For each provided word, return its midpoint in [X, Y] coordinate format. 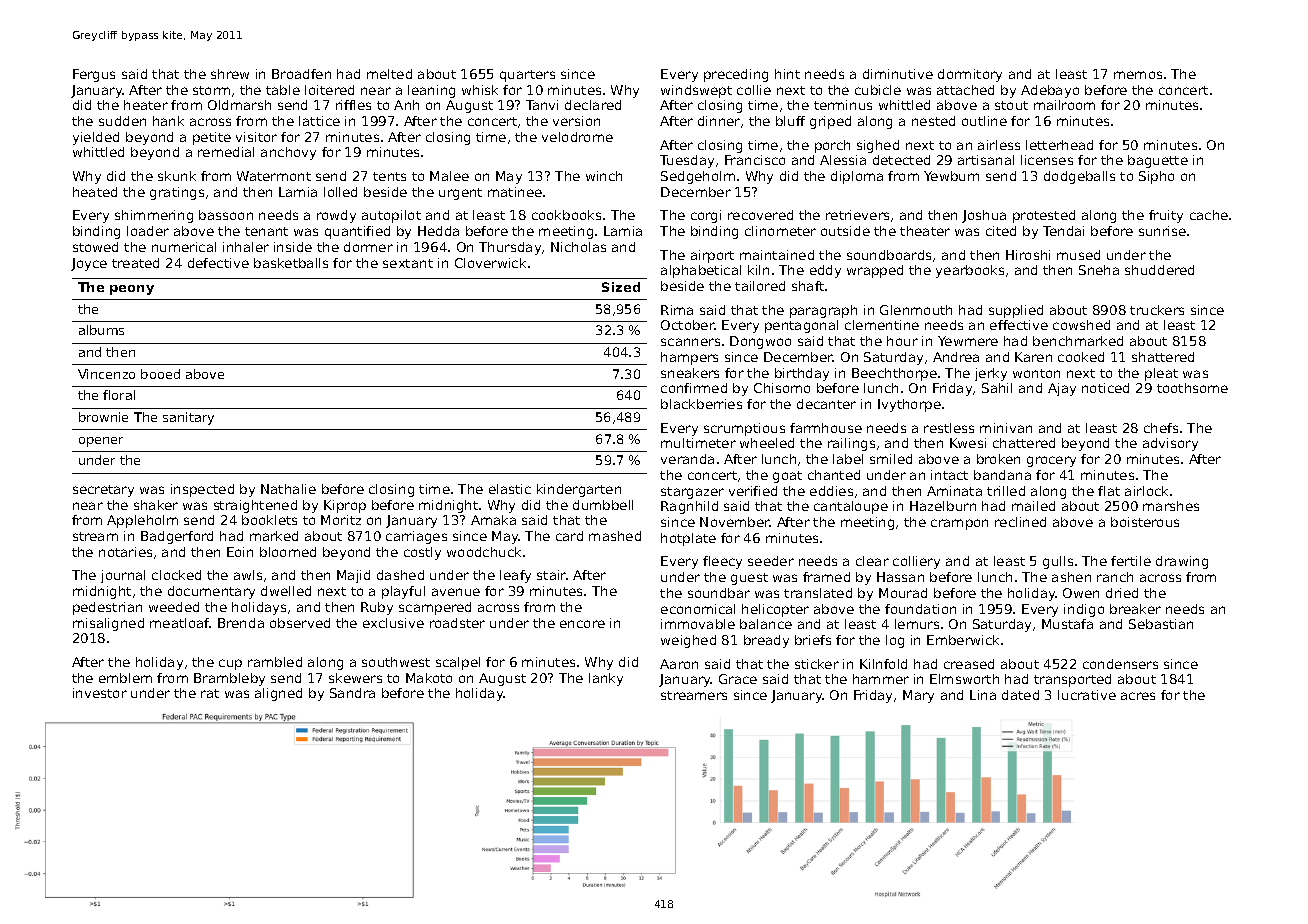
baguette [1158, 161]
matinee [515, 192]
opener [101, 442]
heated [95, 192]
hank [168, 121]
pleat [1161, 374]
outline [984, 121]
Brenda [241, 623]
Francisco [755, 160]
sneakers [690, 373]
